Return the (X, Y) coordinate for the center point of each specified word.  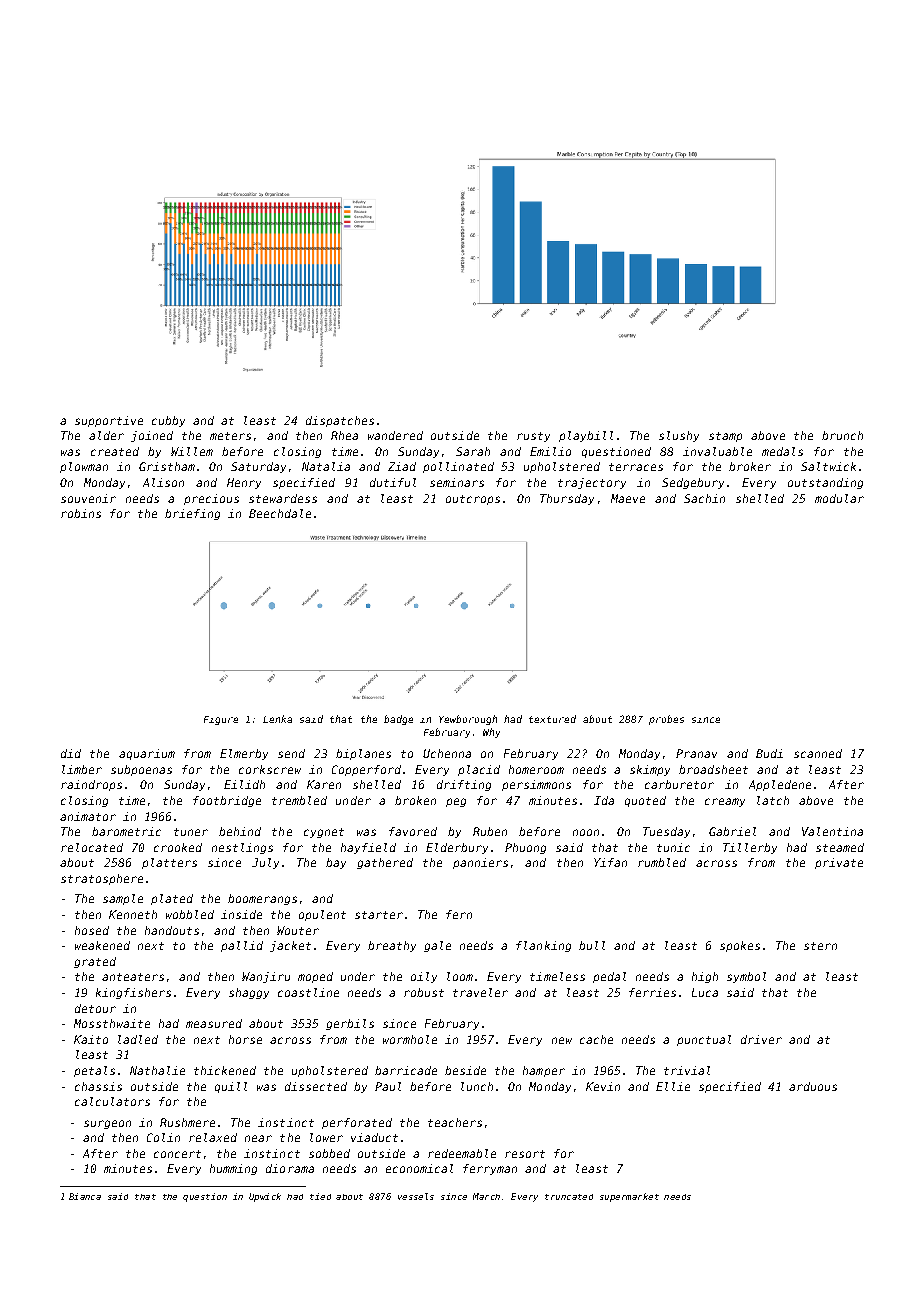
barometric (126, 831)
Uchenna (447, 753)
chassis (98, 1086)
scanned (818, 753)
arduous (813, 1086)
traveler (480, 992)
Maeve (628, 498)
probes (666, 720)
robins (81, 513)
